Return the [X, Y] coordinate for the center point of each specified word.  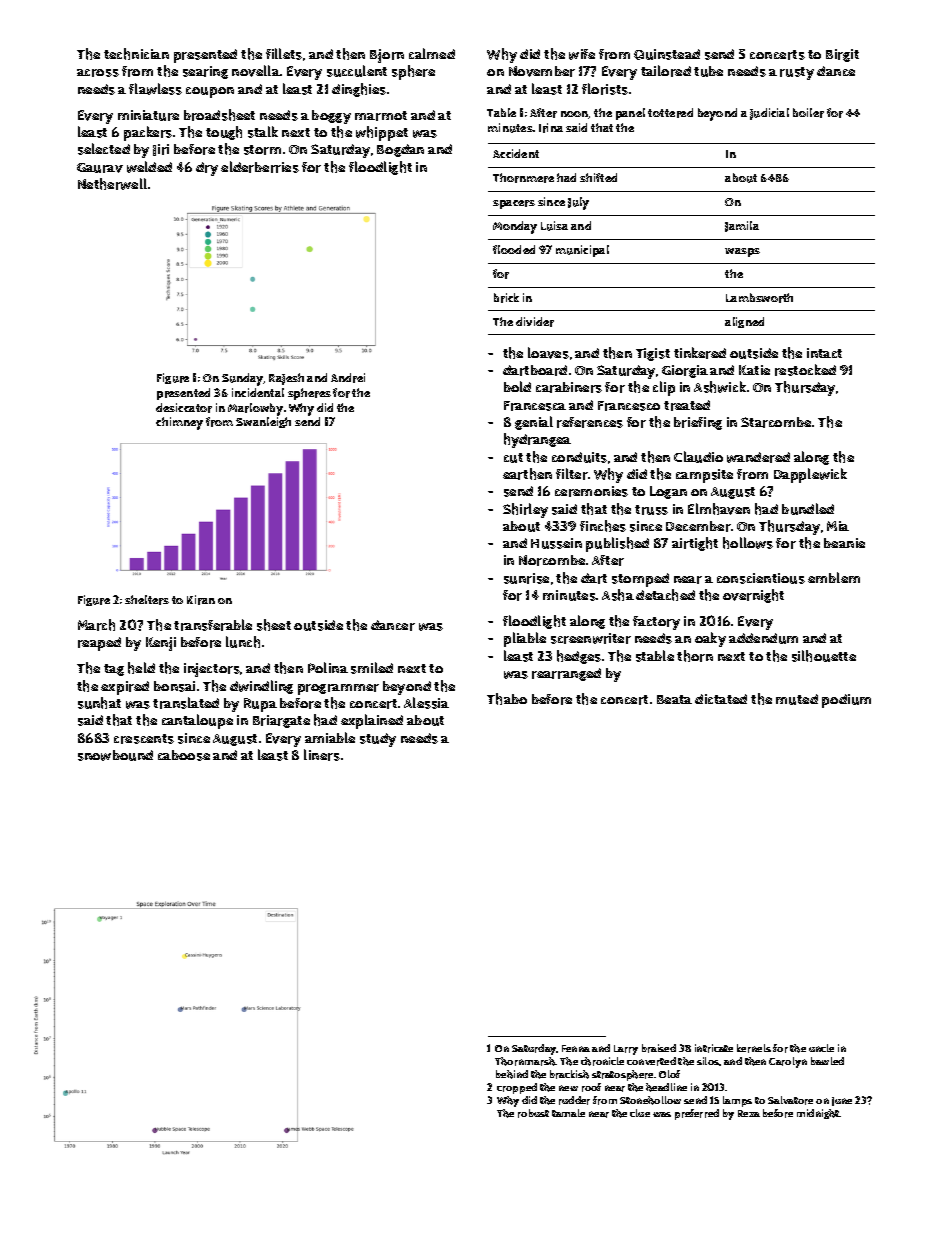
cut [513, 458]
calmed [432, 53]
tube [708, 71]
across [98, 73]
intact [824, 353]
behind [512, 1074]
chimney [179, 423]
